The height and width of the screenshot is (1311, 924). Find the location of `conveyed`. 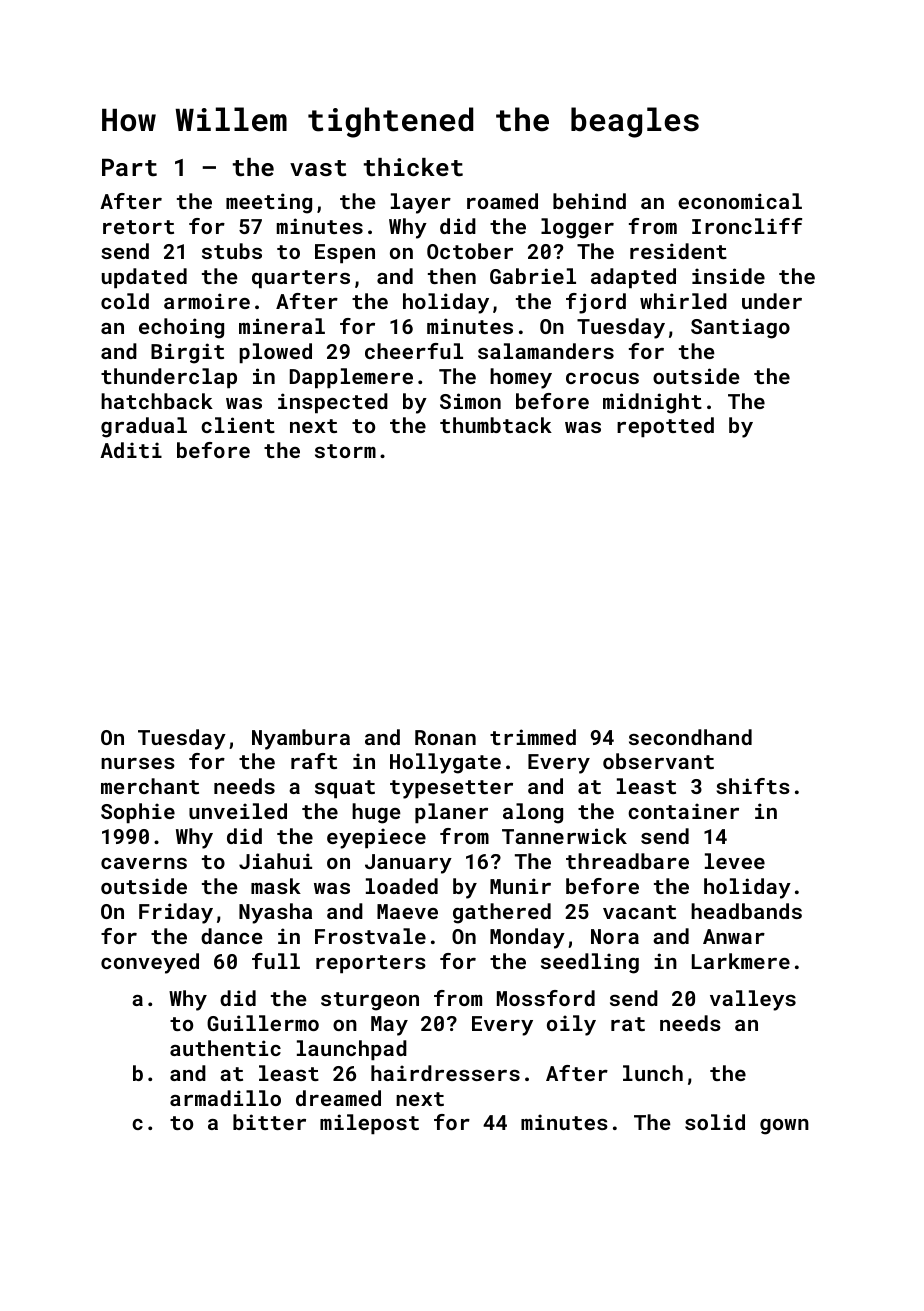

conveyed is located at coordinates (150, 963).
